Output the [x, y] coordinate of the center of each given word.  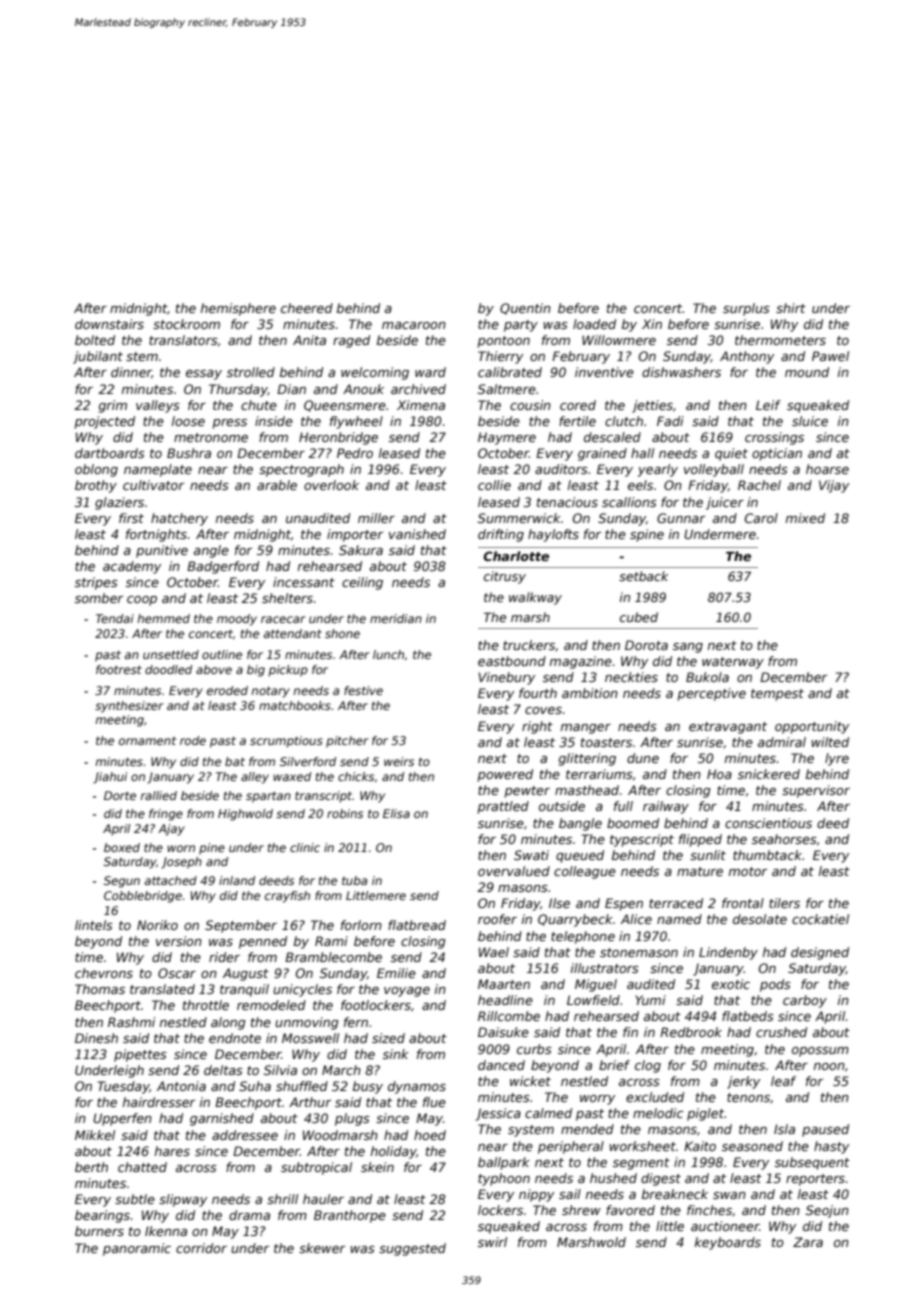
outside [562, 806]
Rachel [759, 485]
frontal [743, 903]
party [521, 326]
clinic [305, 847]
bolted [95, 340]
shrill [282, 1199]
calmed [548, 1113]
